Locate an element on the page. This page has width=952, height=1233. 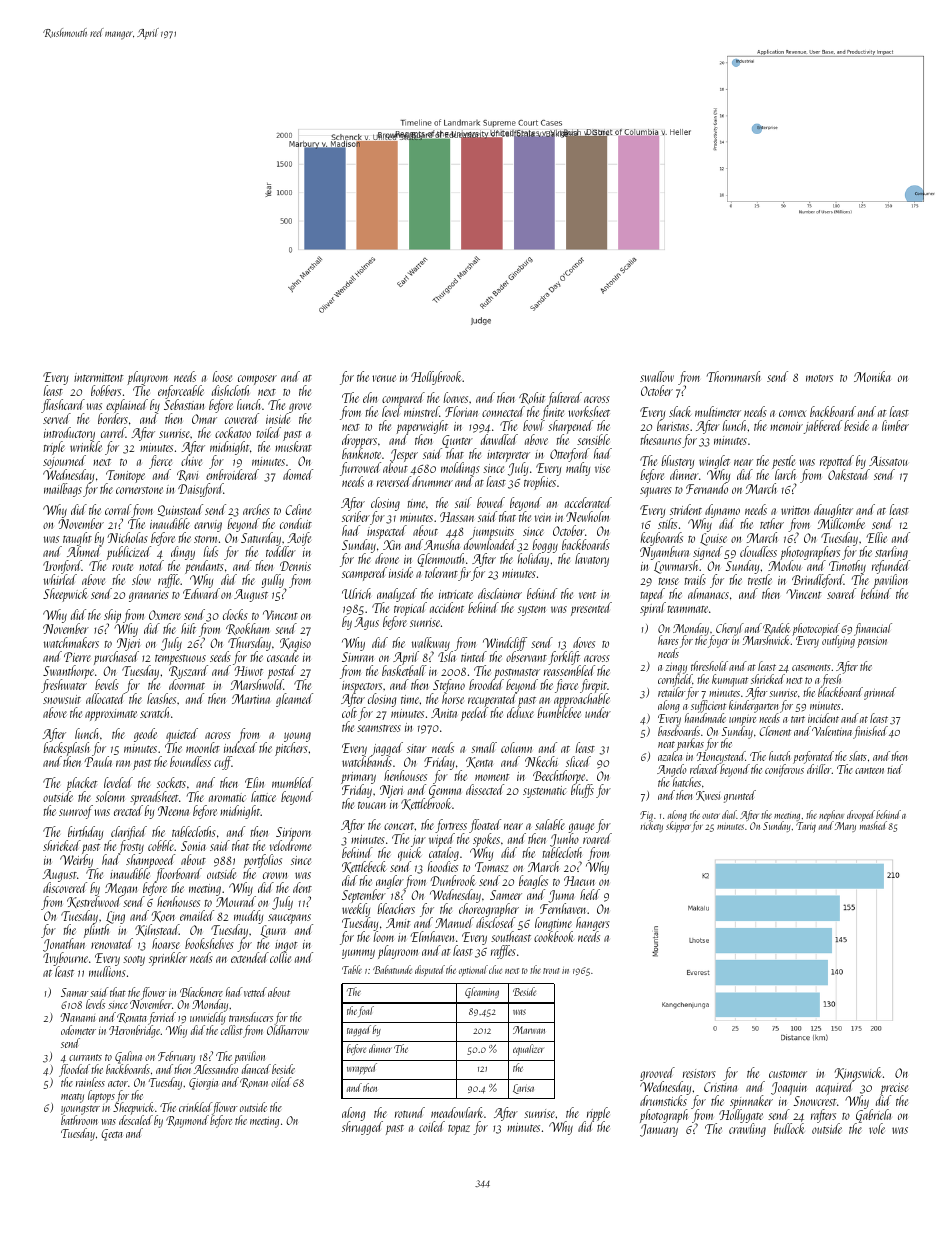
canteen is located at coordinates (869, 770).
